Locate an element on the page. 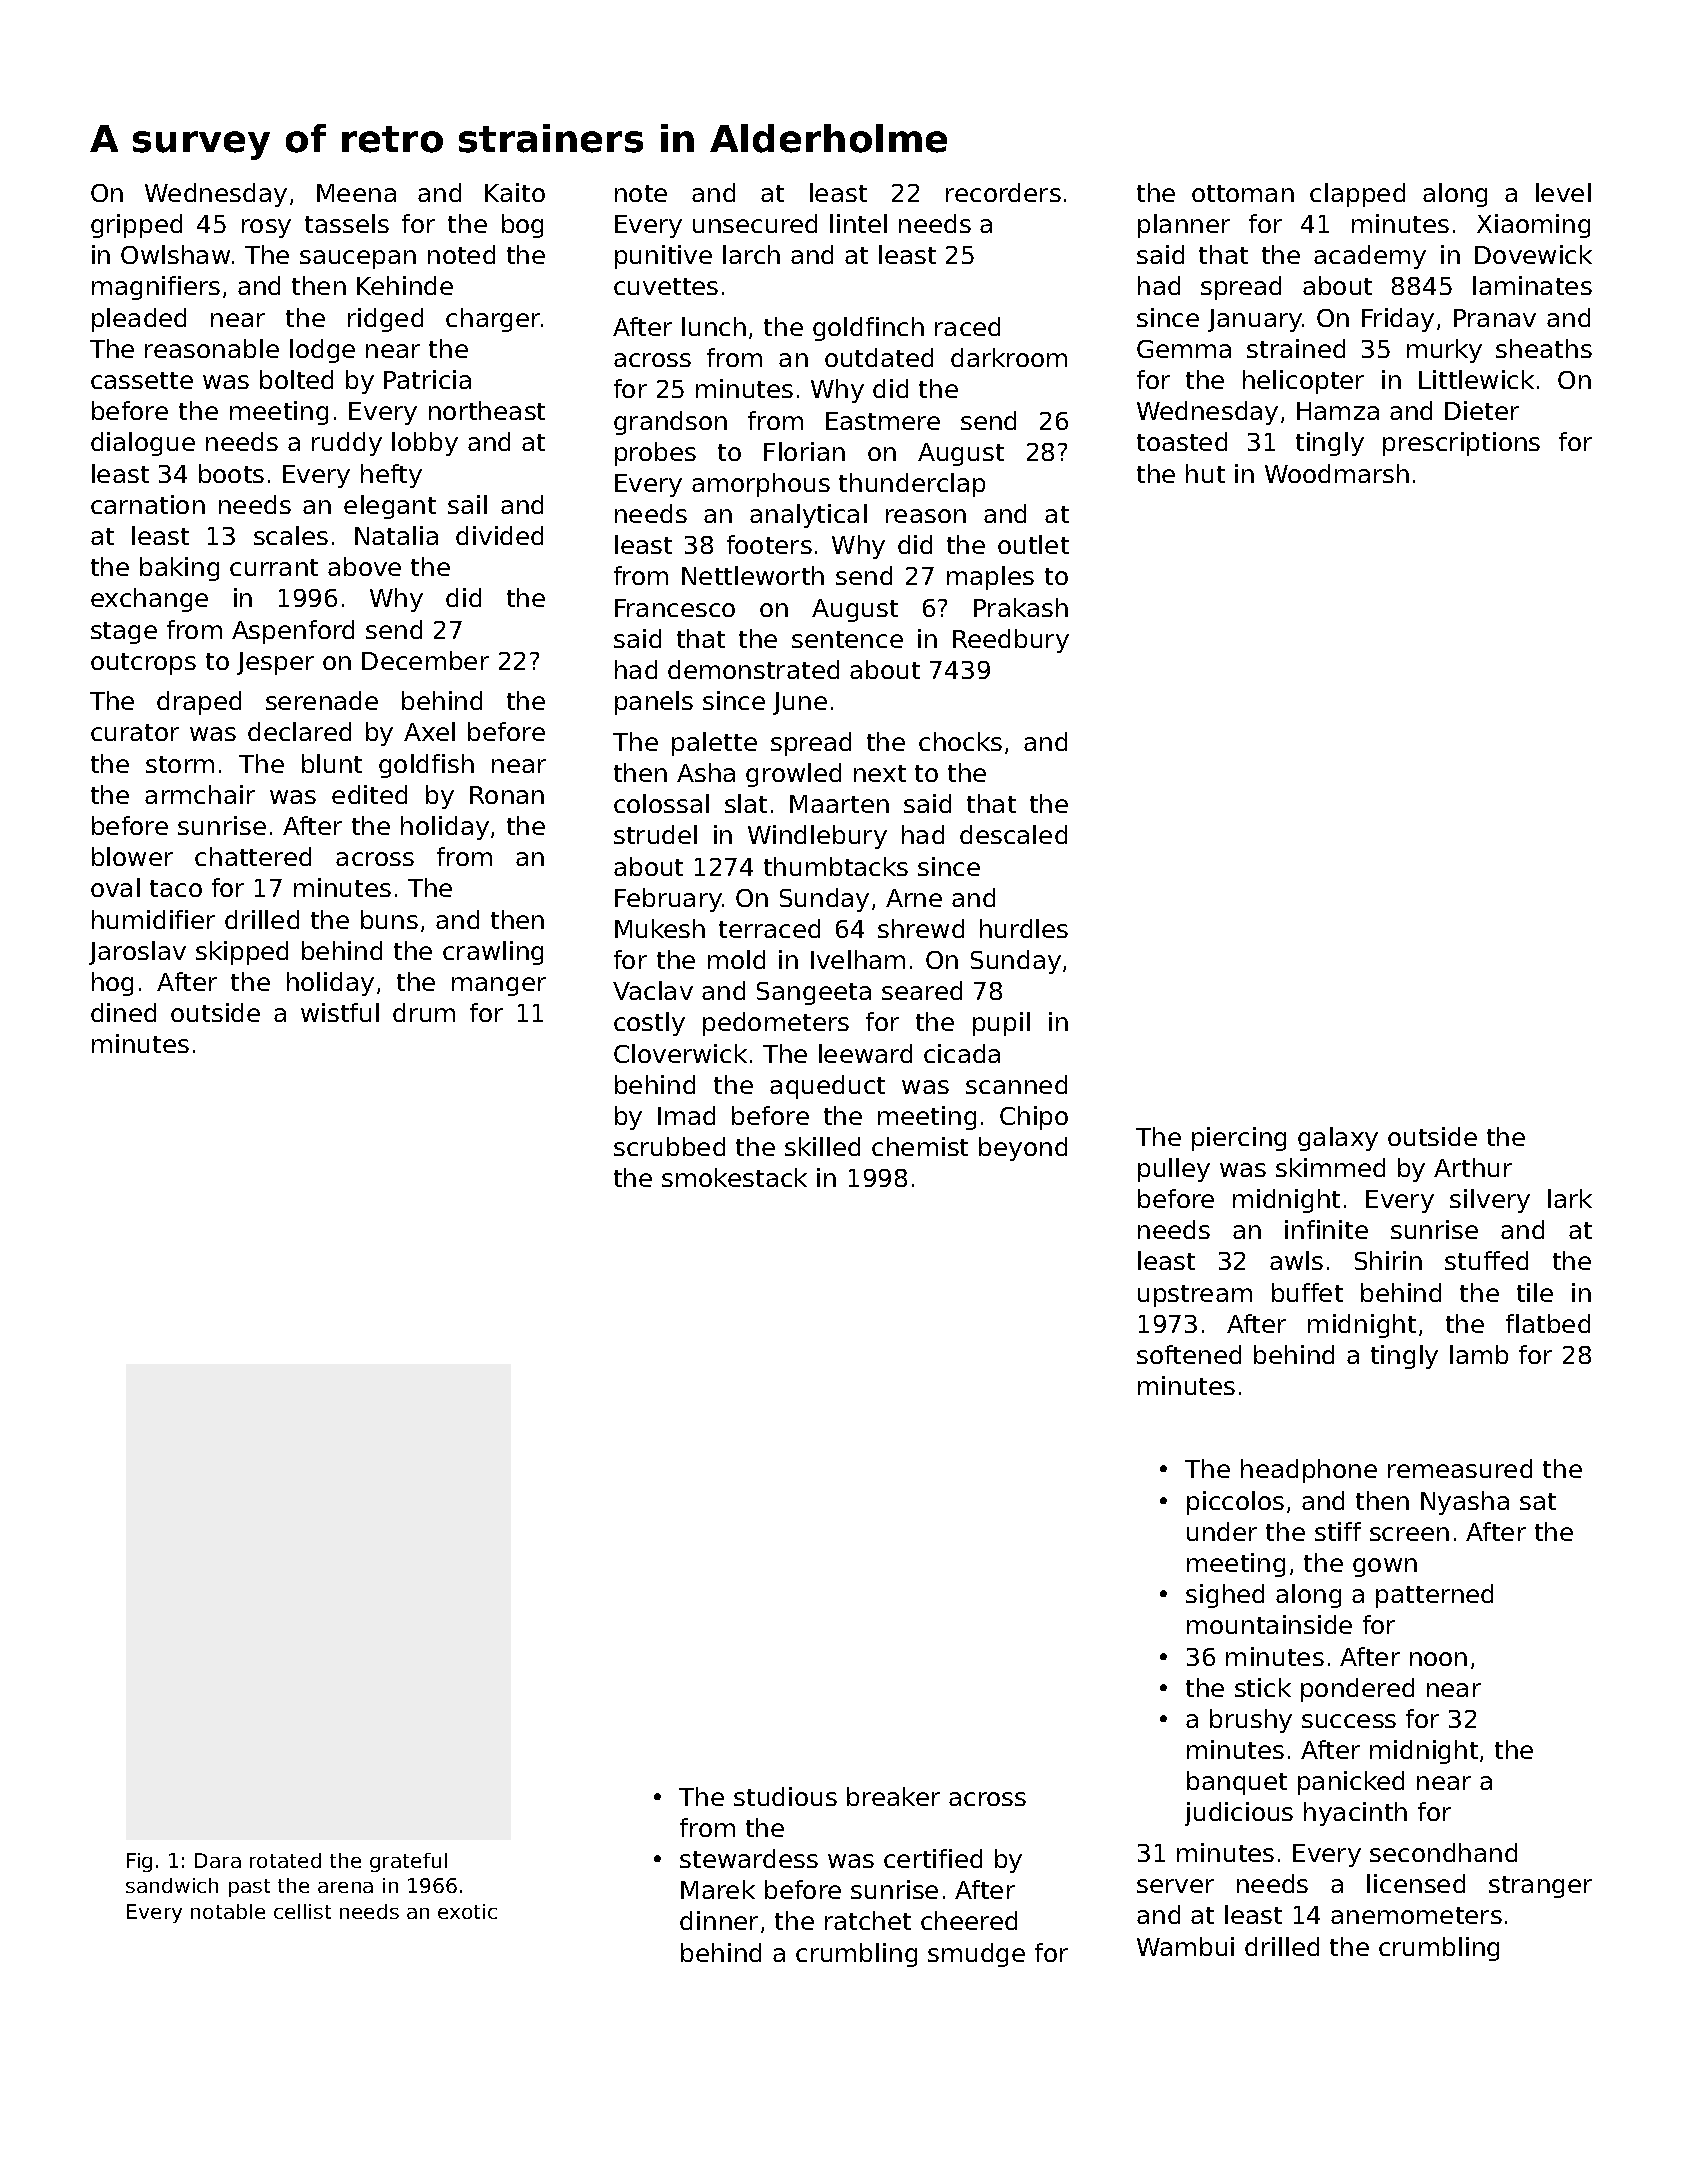 Image resolution: width=1683 pixels, height=2178 pixels. ottoman is located at coordinates (1243, 193).
